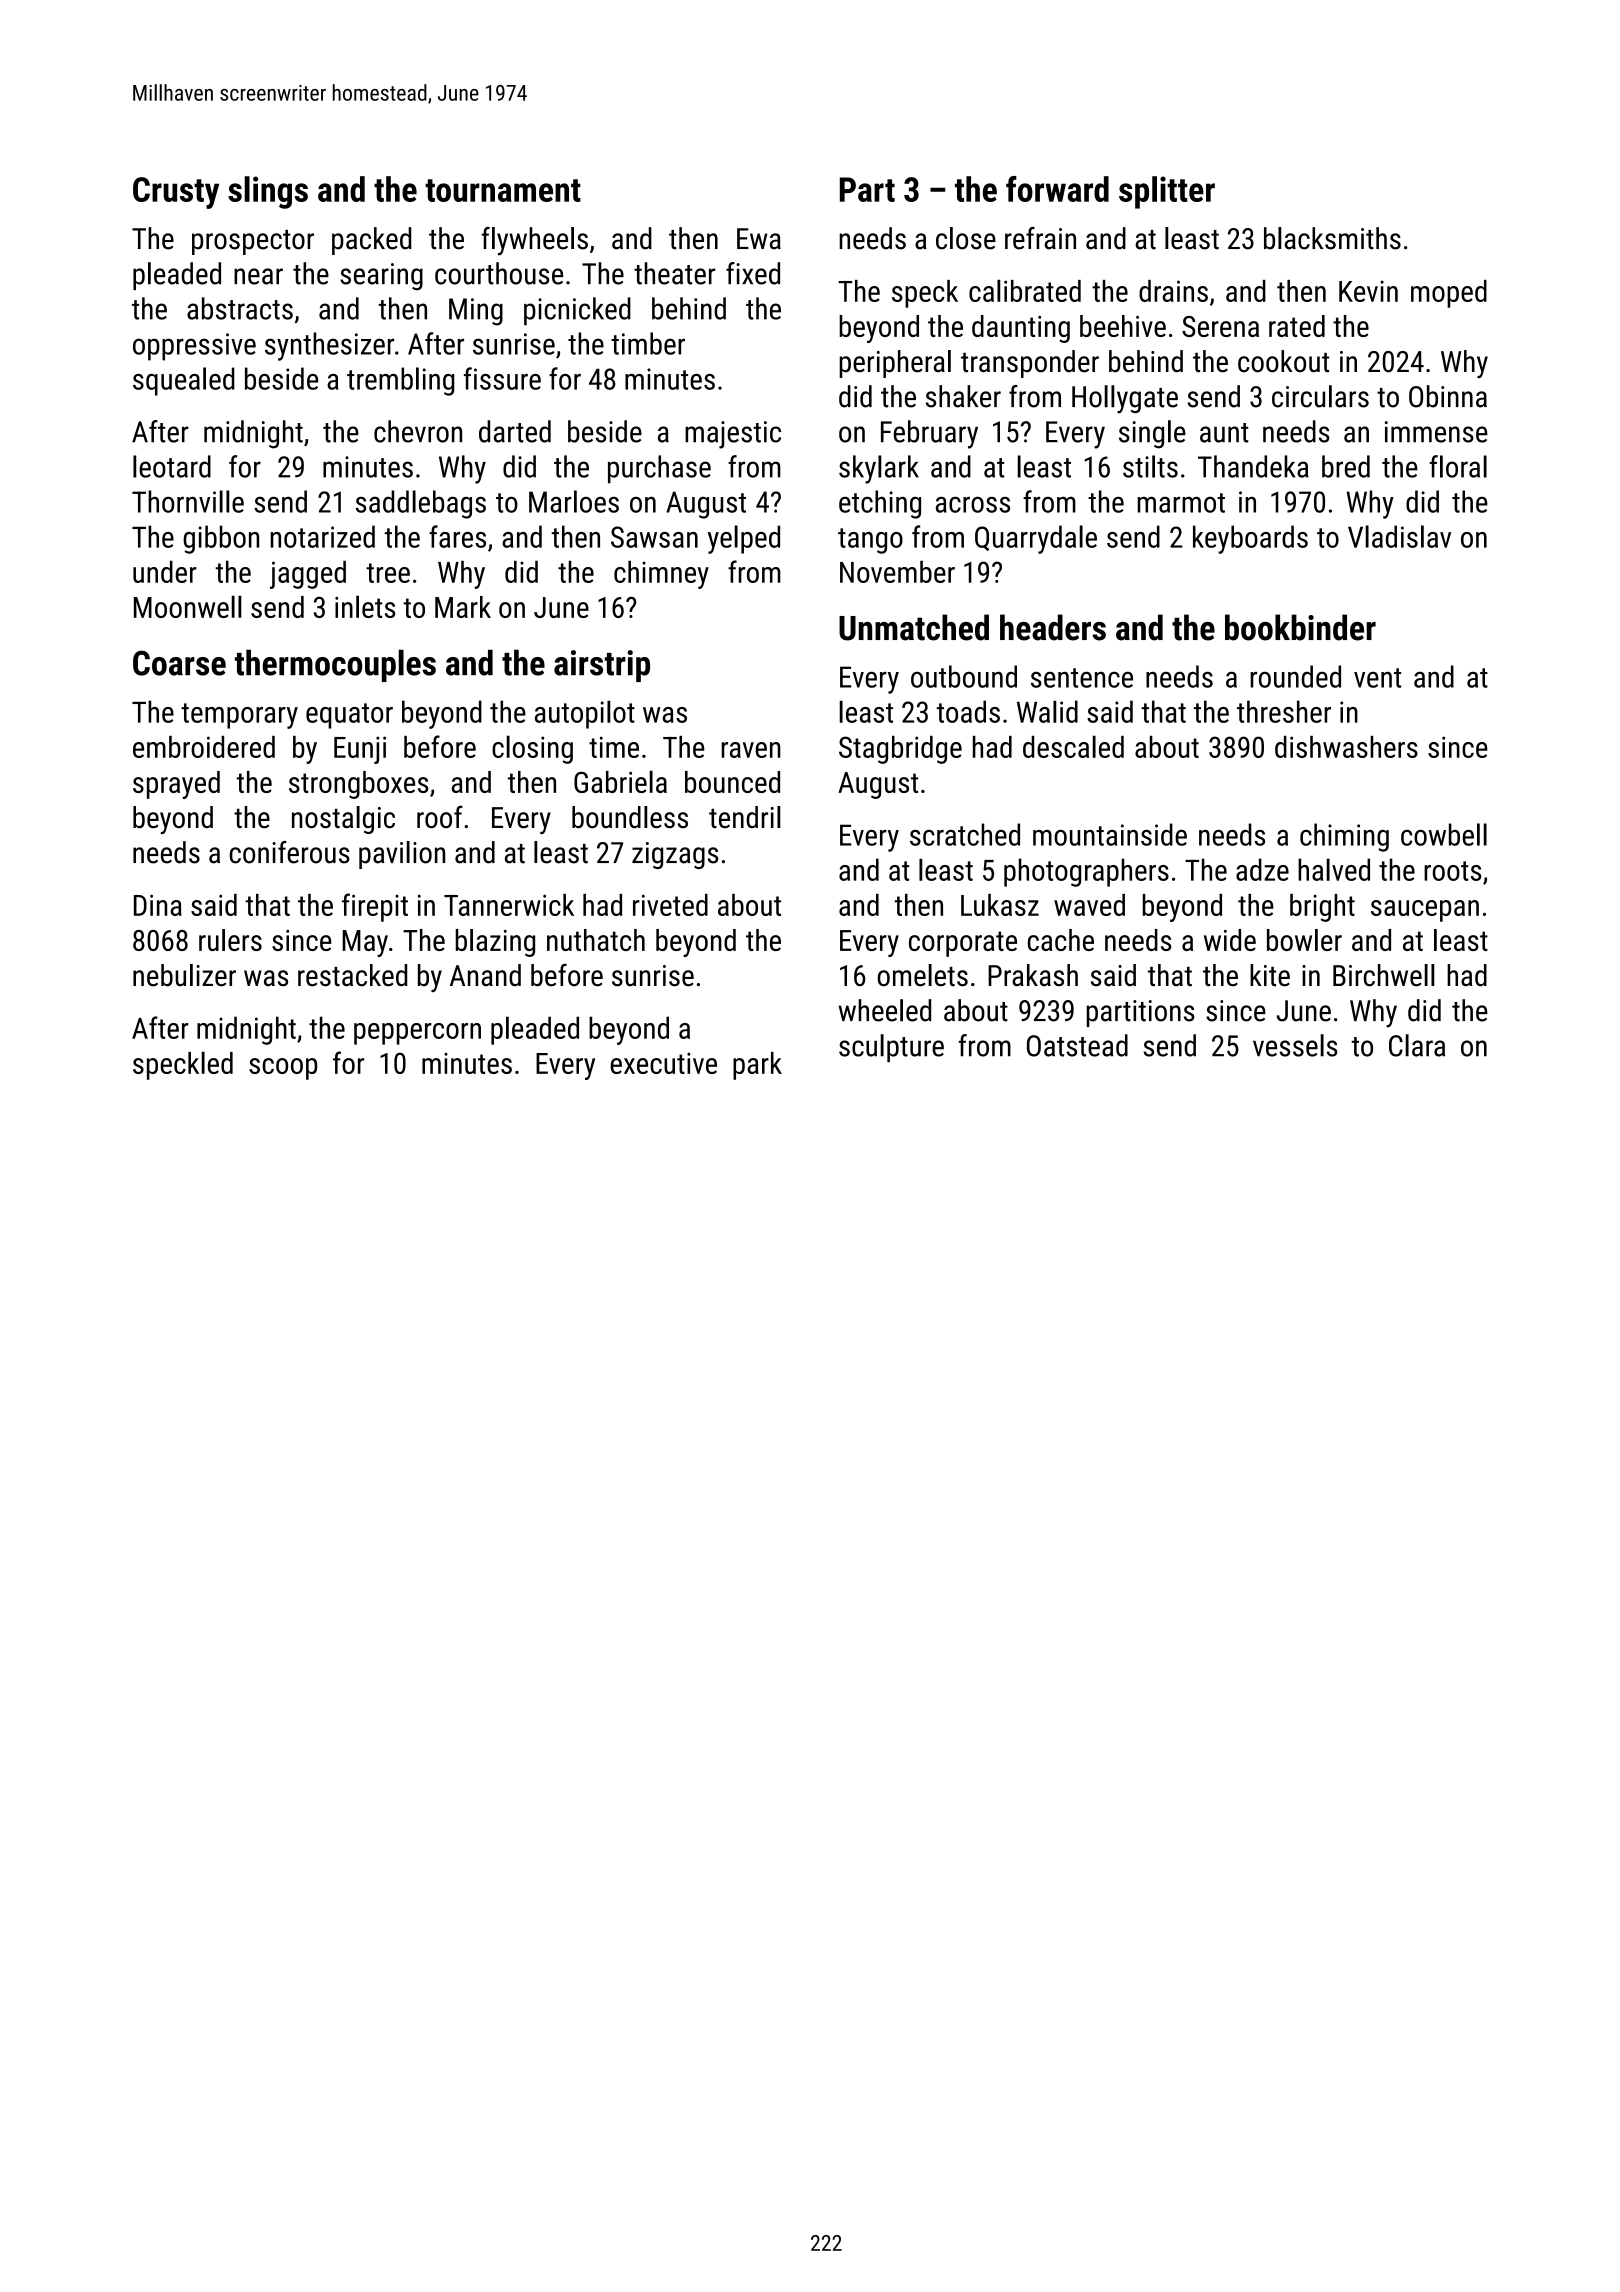 This image has height=2292, width=1620. Describe the element at coordinates (253, 242) in the image. I see `prospector` at that location.
